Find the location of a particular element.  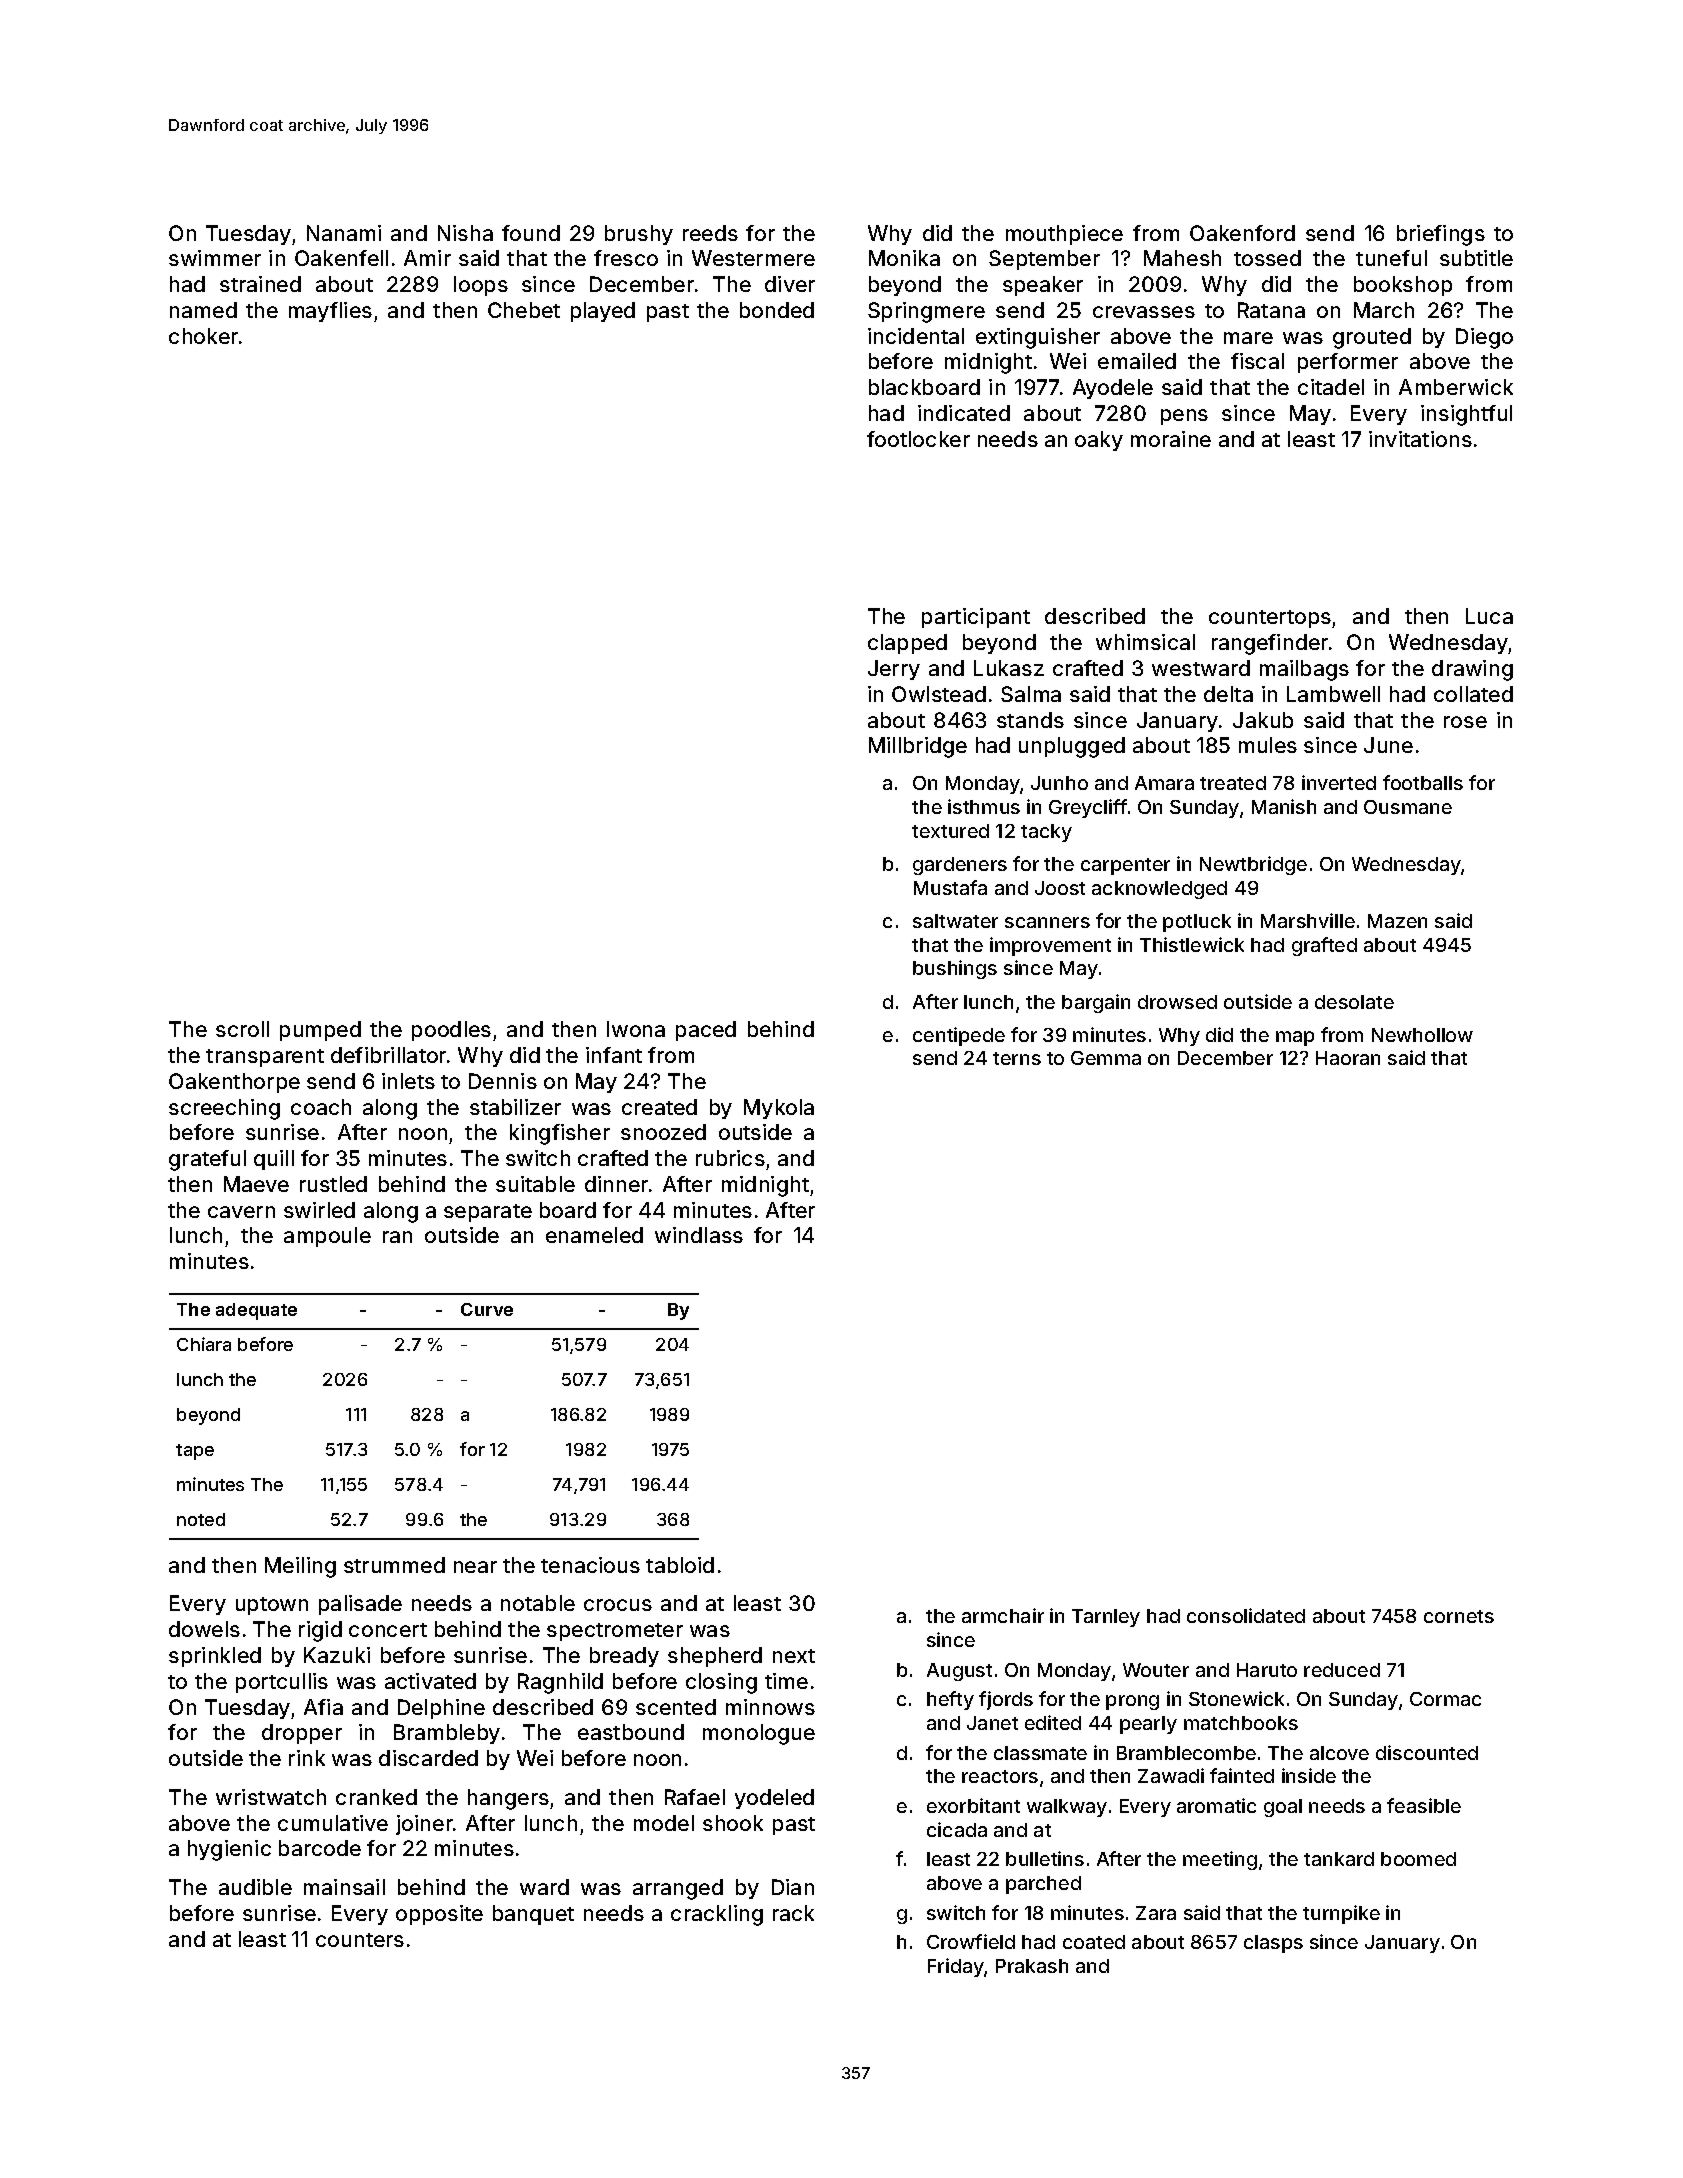

choker is located at coordinates (203, 336).
